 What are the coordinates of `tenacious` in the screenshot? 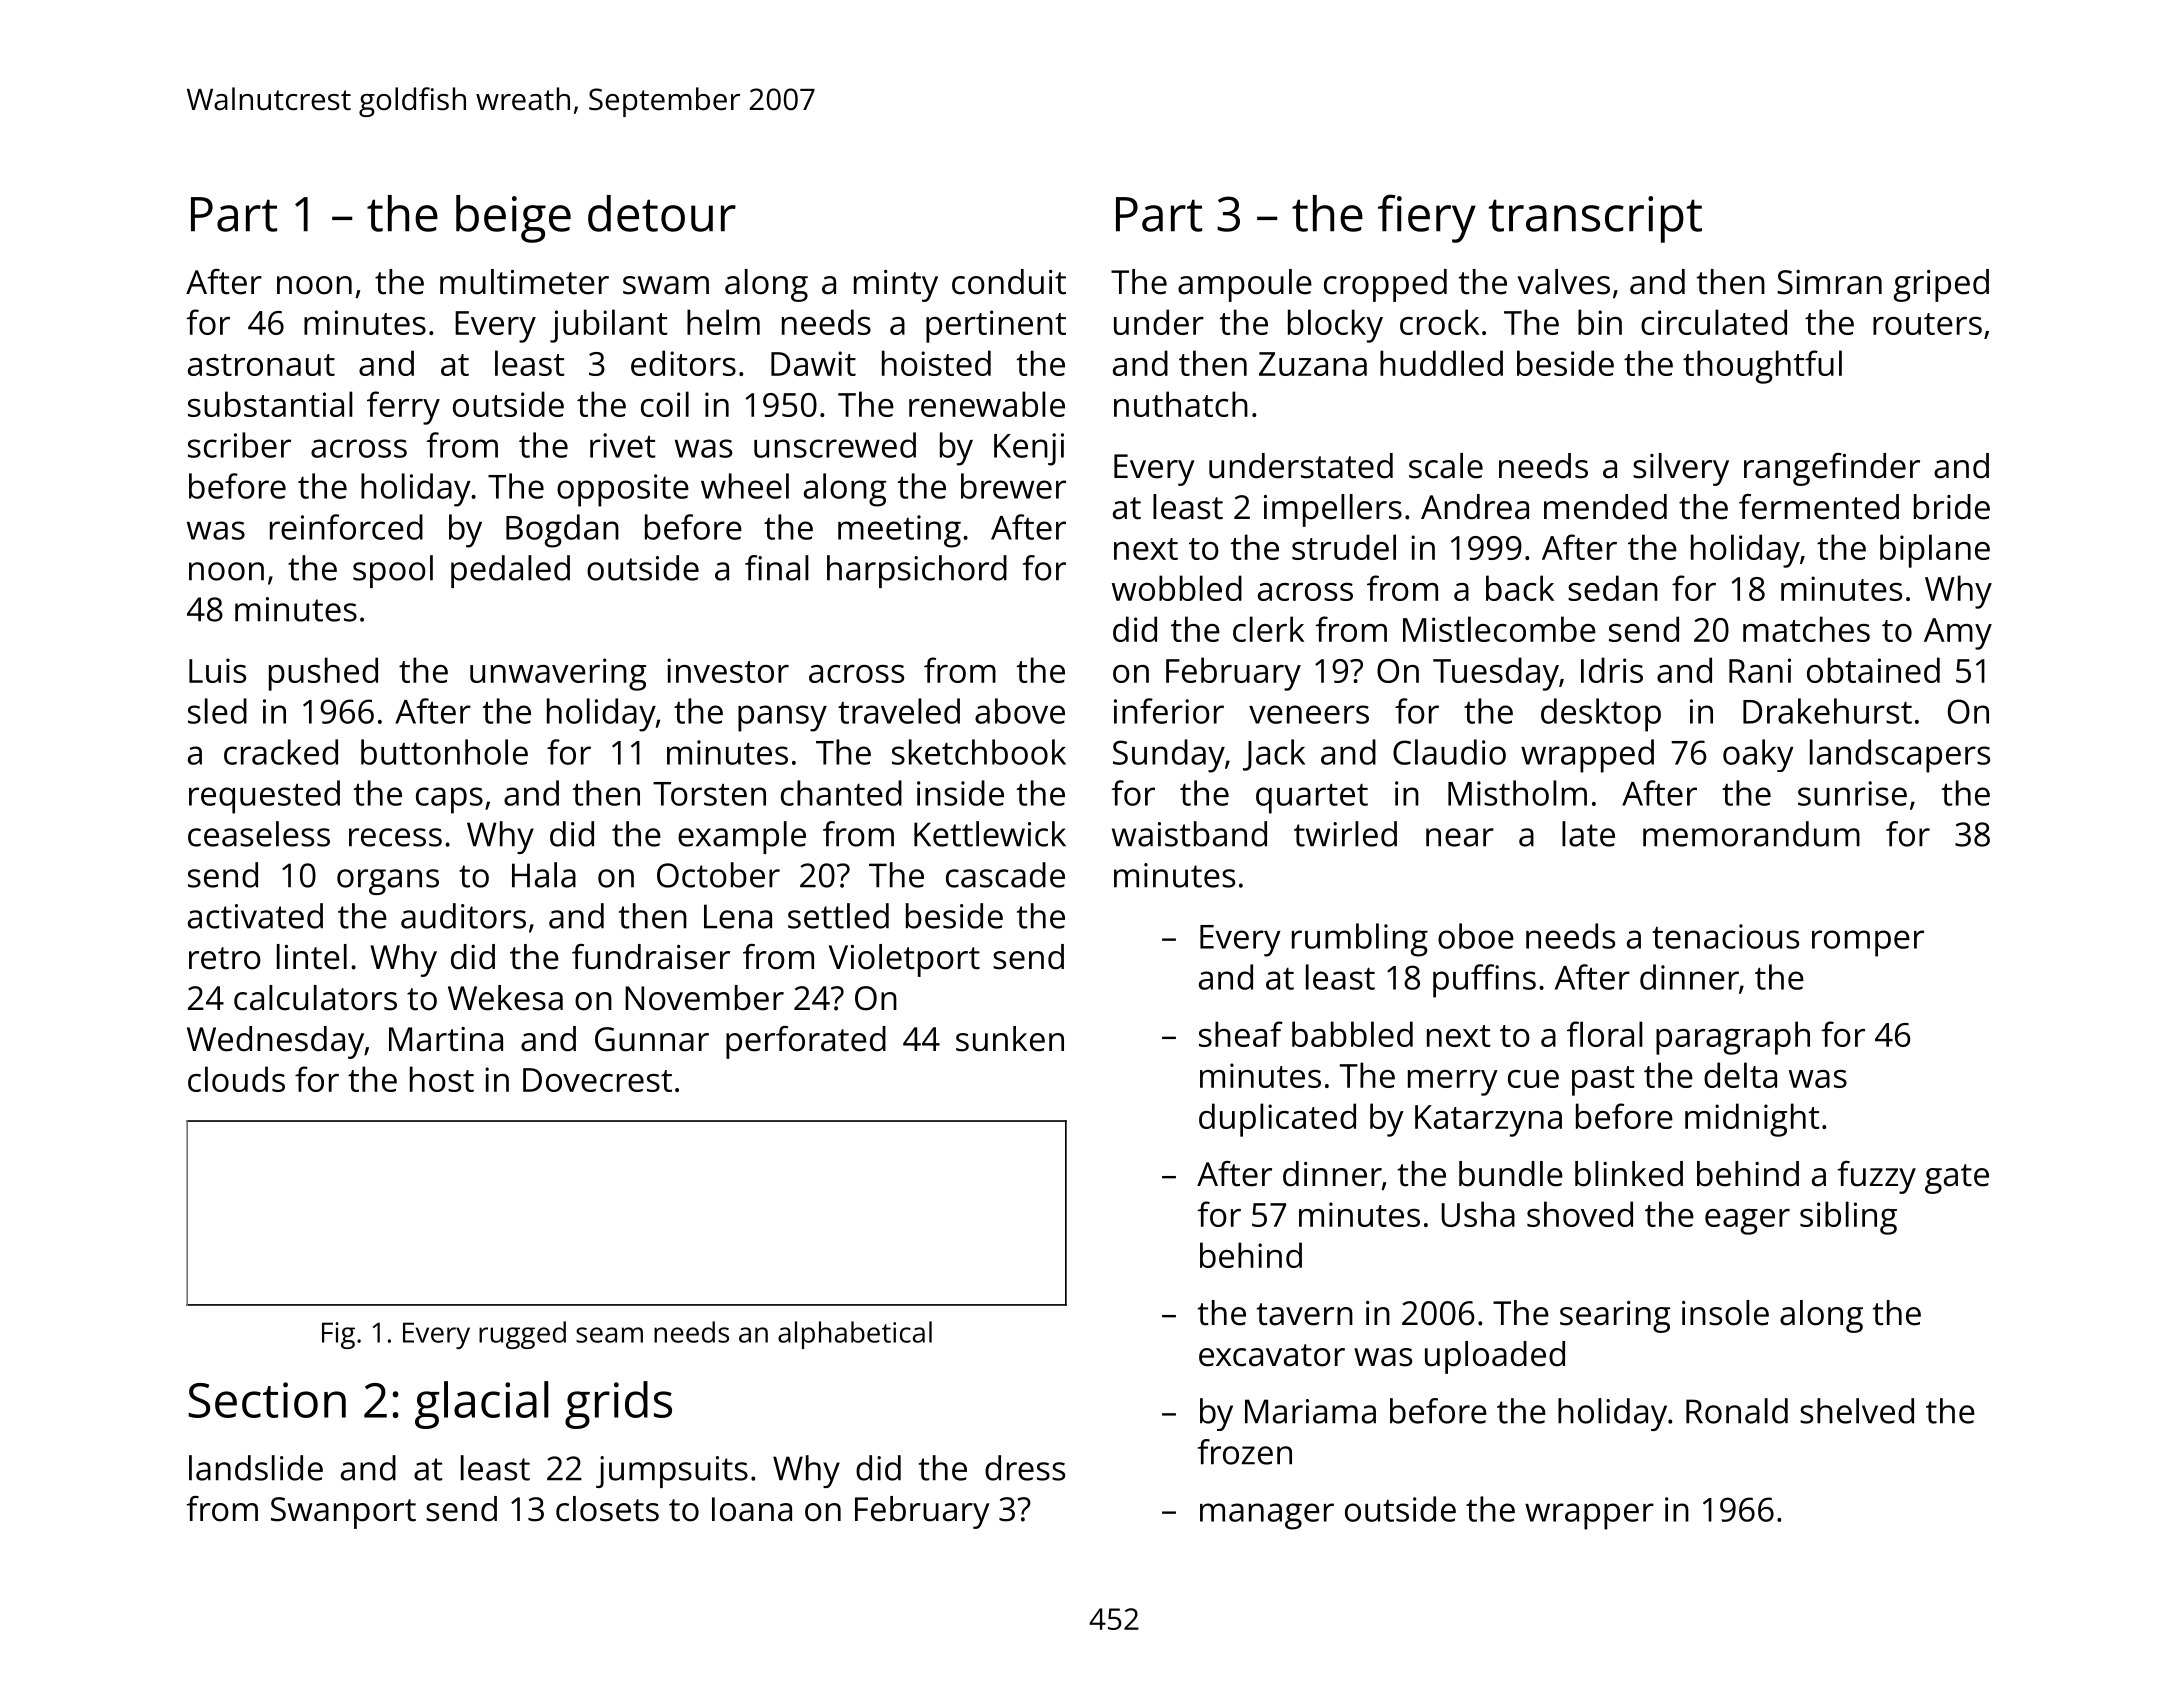 It's located at (1725, 936).
